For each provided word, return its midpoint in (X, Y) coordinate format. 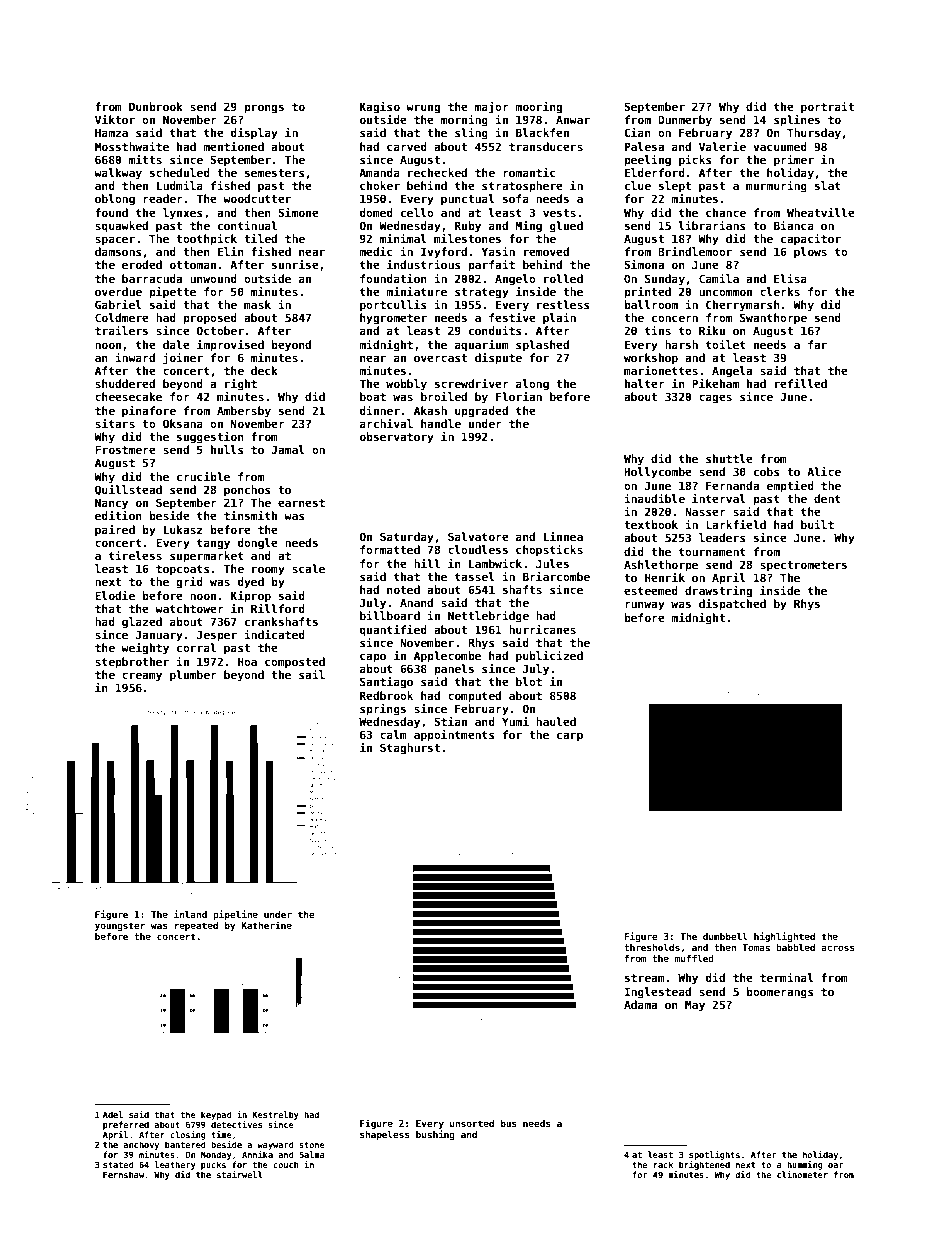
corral (196, 647)
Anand (416, 602)
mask (257, 304)
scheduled (180, 172)
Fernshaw (123, 1174)
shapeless (385, 1135)
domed (376, 212)
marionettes (661, 370)
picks (695, 161)
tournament (712, 552)
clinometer (802, 1174)
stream (645, 978)
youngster (120, 926)
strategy (482, 293)
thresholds (652, 947)
